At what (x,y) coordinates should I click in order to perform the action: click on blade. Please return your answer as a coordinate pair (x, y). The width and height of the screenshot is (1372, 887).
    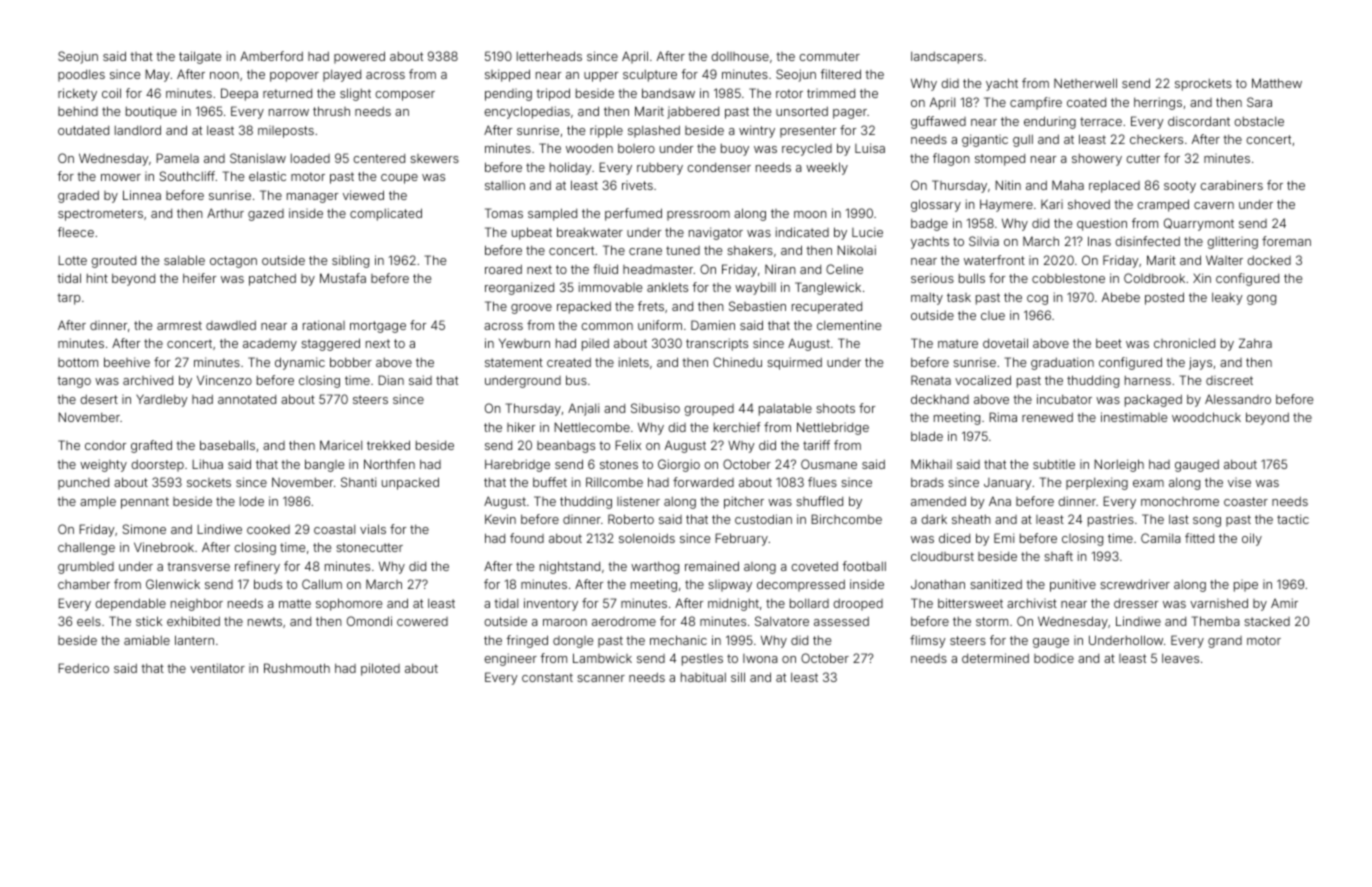
    Looking at the image, I should click on (927, 436).
